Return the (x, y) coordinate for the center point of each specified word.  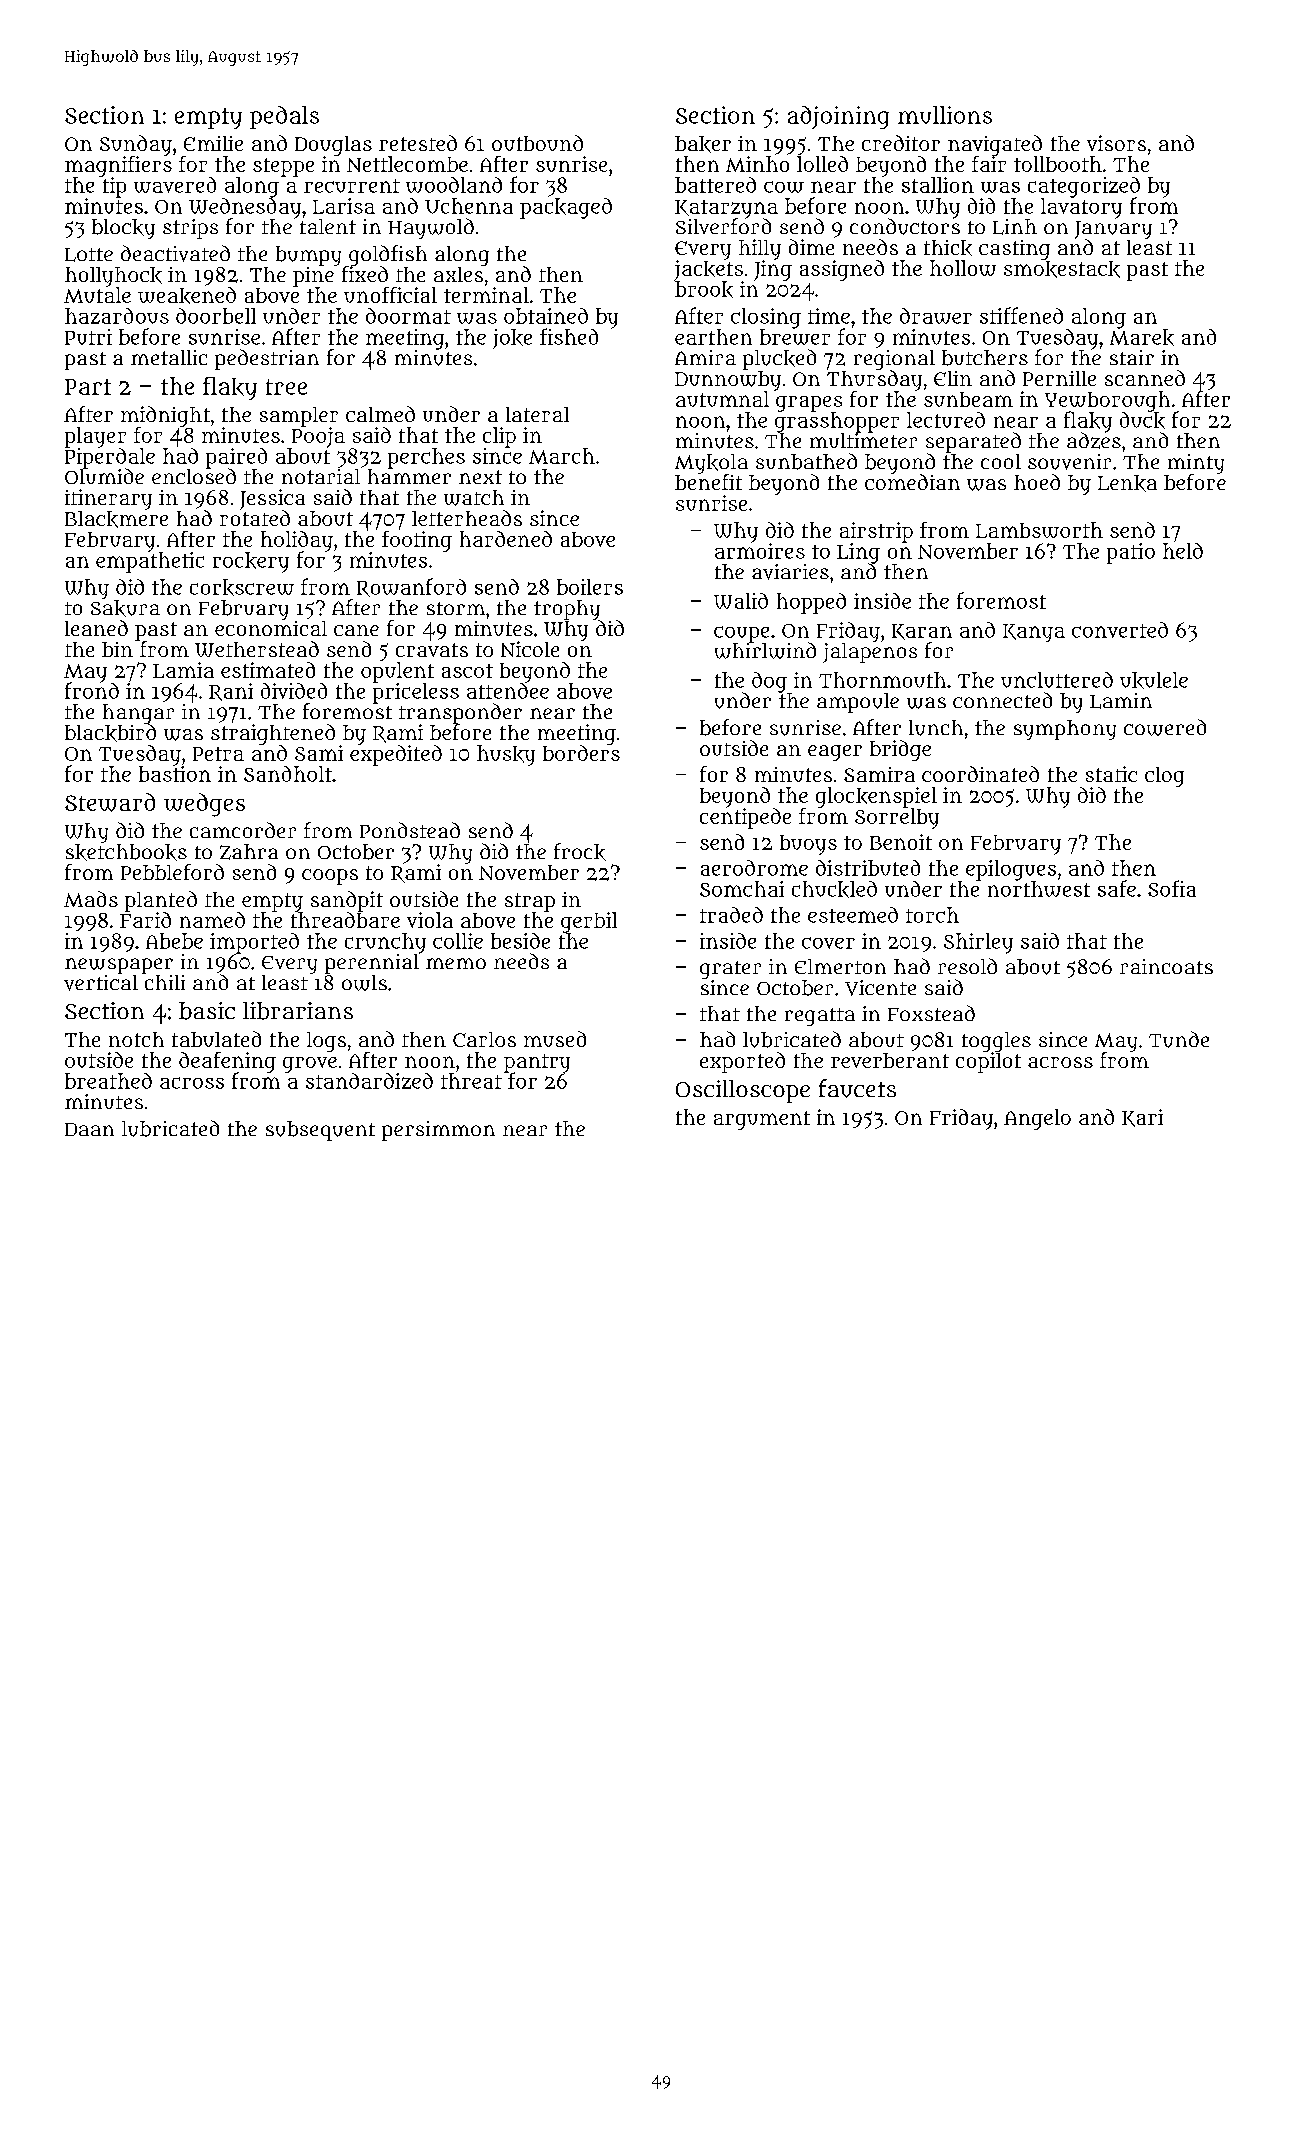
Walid (741, 601)
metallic (169, 357)
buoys (808, 845)
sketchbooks (126, 852)
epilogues (1011, 870)
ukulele (1154, 680)
